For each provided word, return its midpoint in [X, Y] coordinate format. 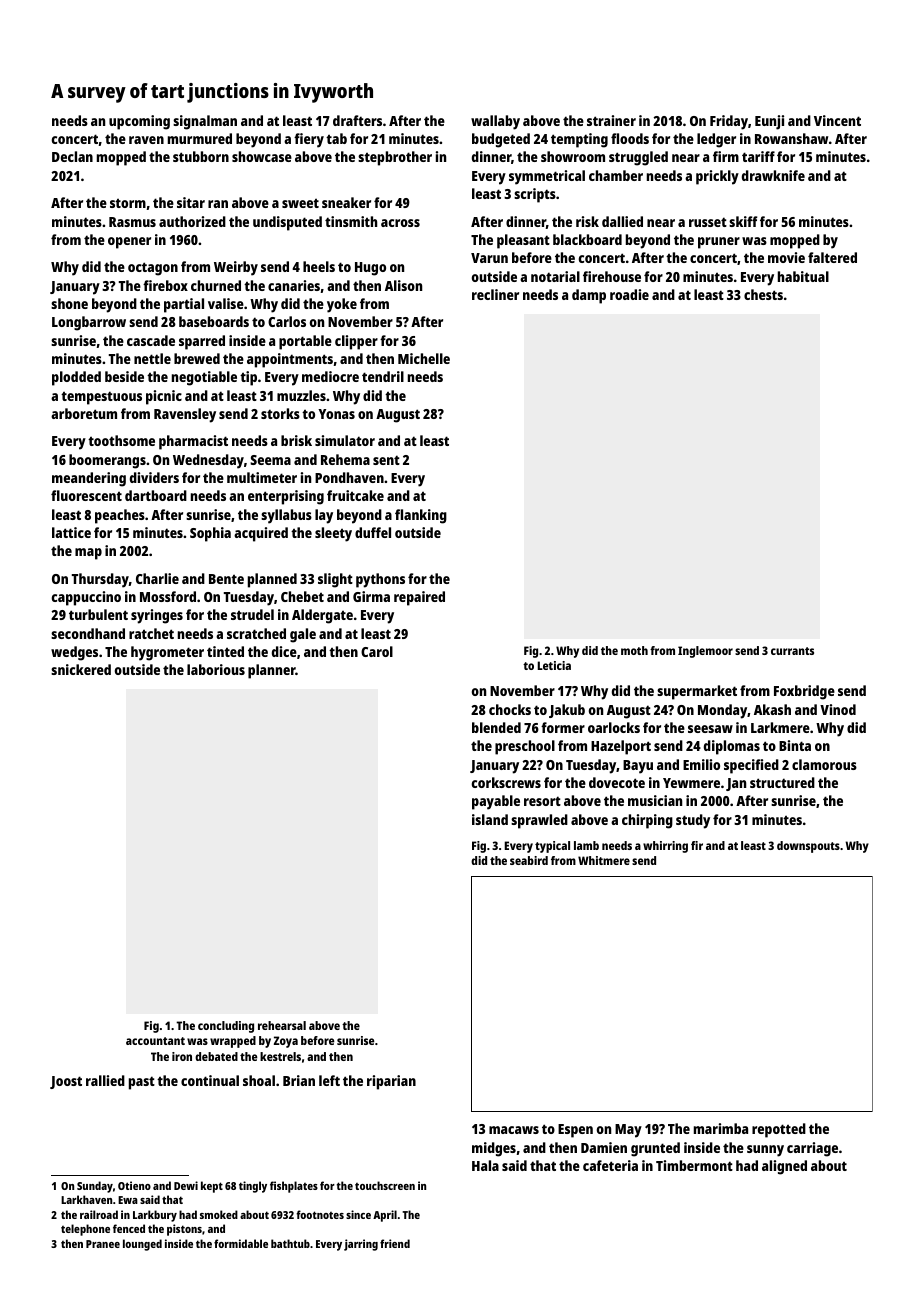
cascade [151, 340]
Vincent [837, 120]
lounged [142, 1245]
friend [395, 1243]
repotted [779, 1130]
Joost [66, 1082]
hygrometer [167, 653]
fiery [309, 140]
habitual [803, 276]
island [490, 819]
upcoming [139, 122]
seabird [529, 860]
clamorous [824, 764]
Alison [403, 285]
